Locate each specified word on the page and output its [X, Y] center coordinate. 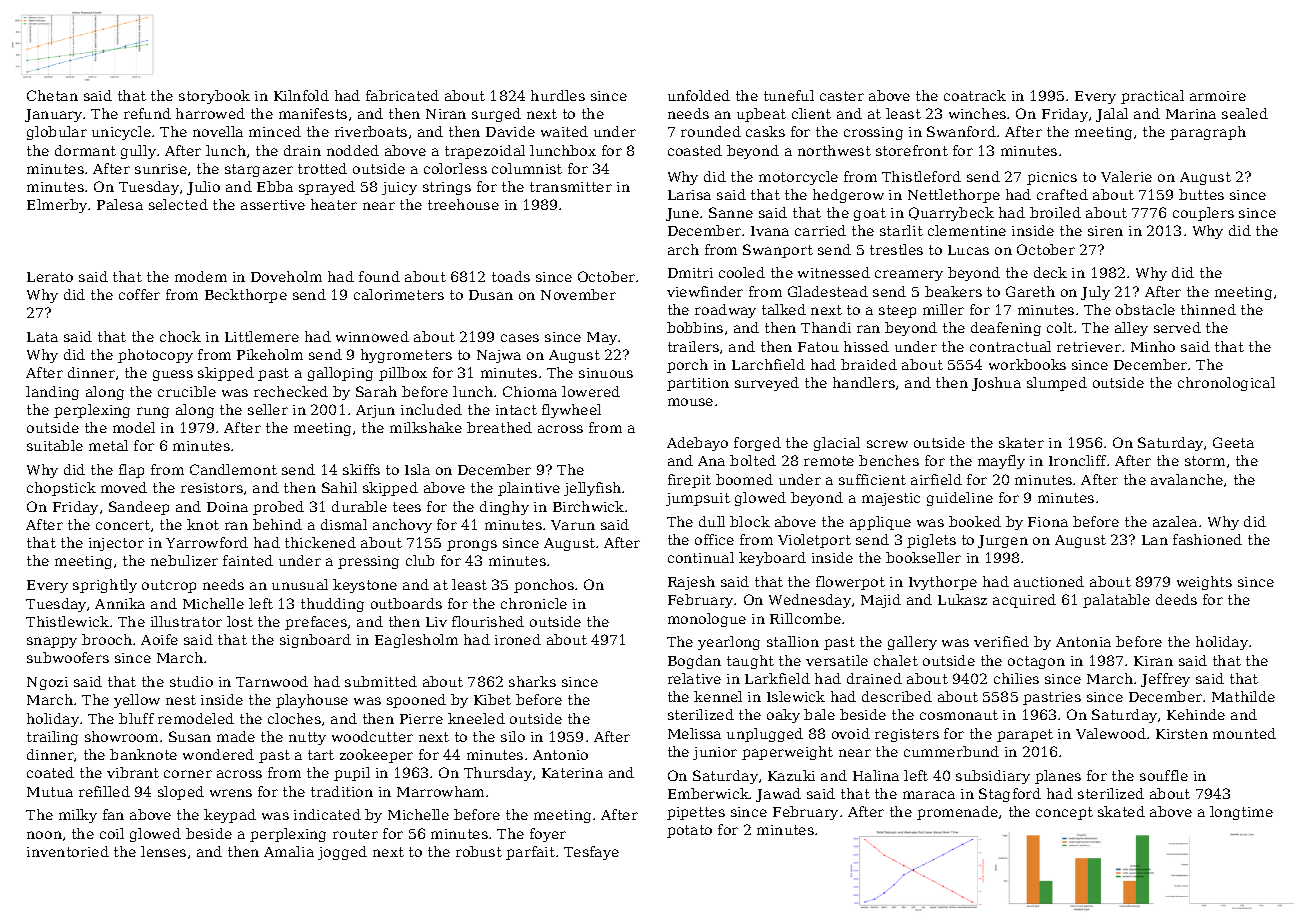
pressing [368, 562]
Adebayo [697, 444]
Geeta [1233, 442]
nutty [307, 738]
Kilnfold [301, 95]
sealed [1245, 113]
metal [108, 445]
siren [1105, 231]
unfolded [699, 95]
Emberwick [709, 793]
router [355, 834]
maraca [929, 795]
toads [511, 276]
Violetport [814, 541]
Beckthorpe [246, 296]
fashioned [1207, 539]
